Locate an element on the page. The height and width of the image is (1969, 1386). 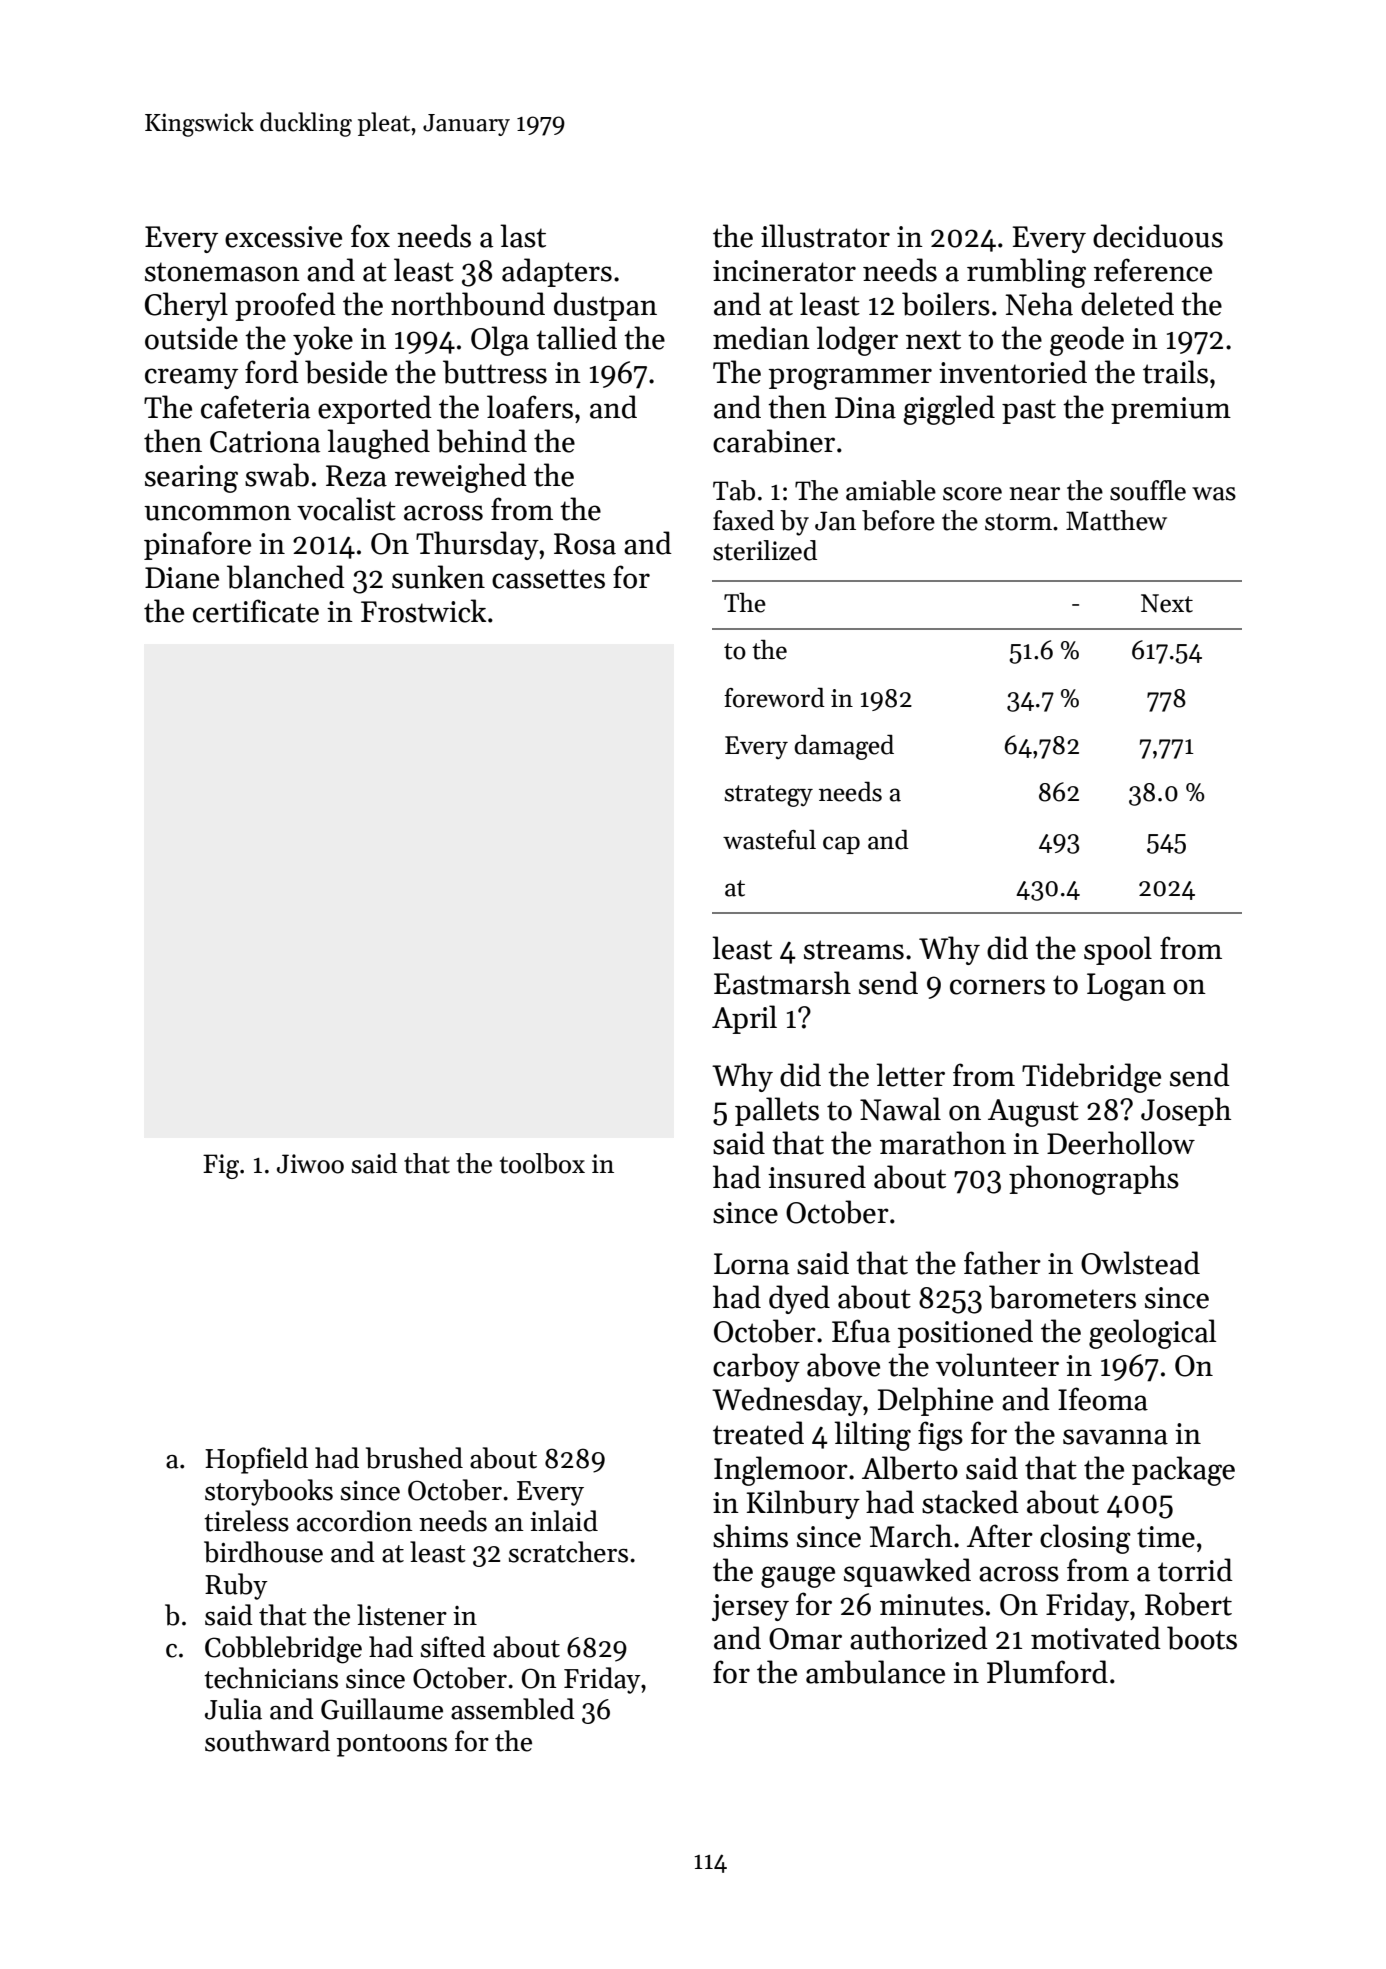
certificate is located at coordinates (256, 611).
